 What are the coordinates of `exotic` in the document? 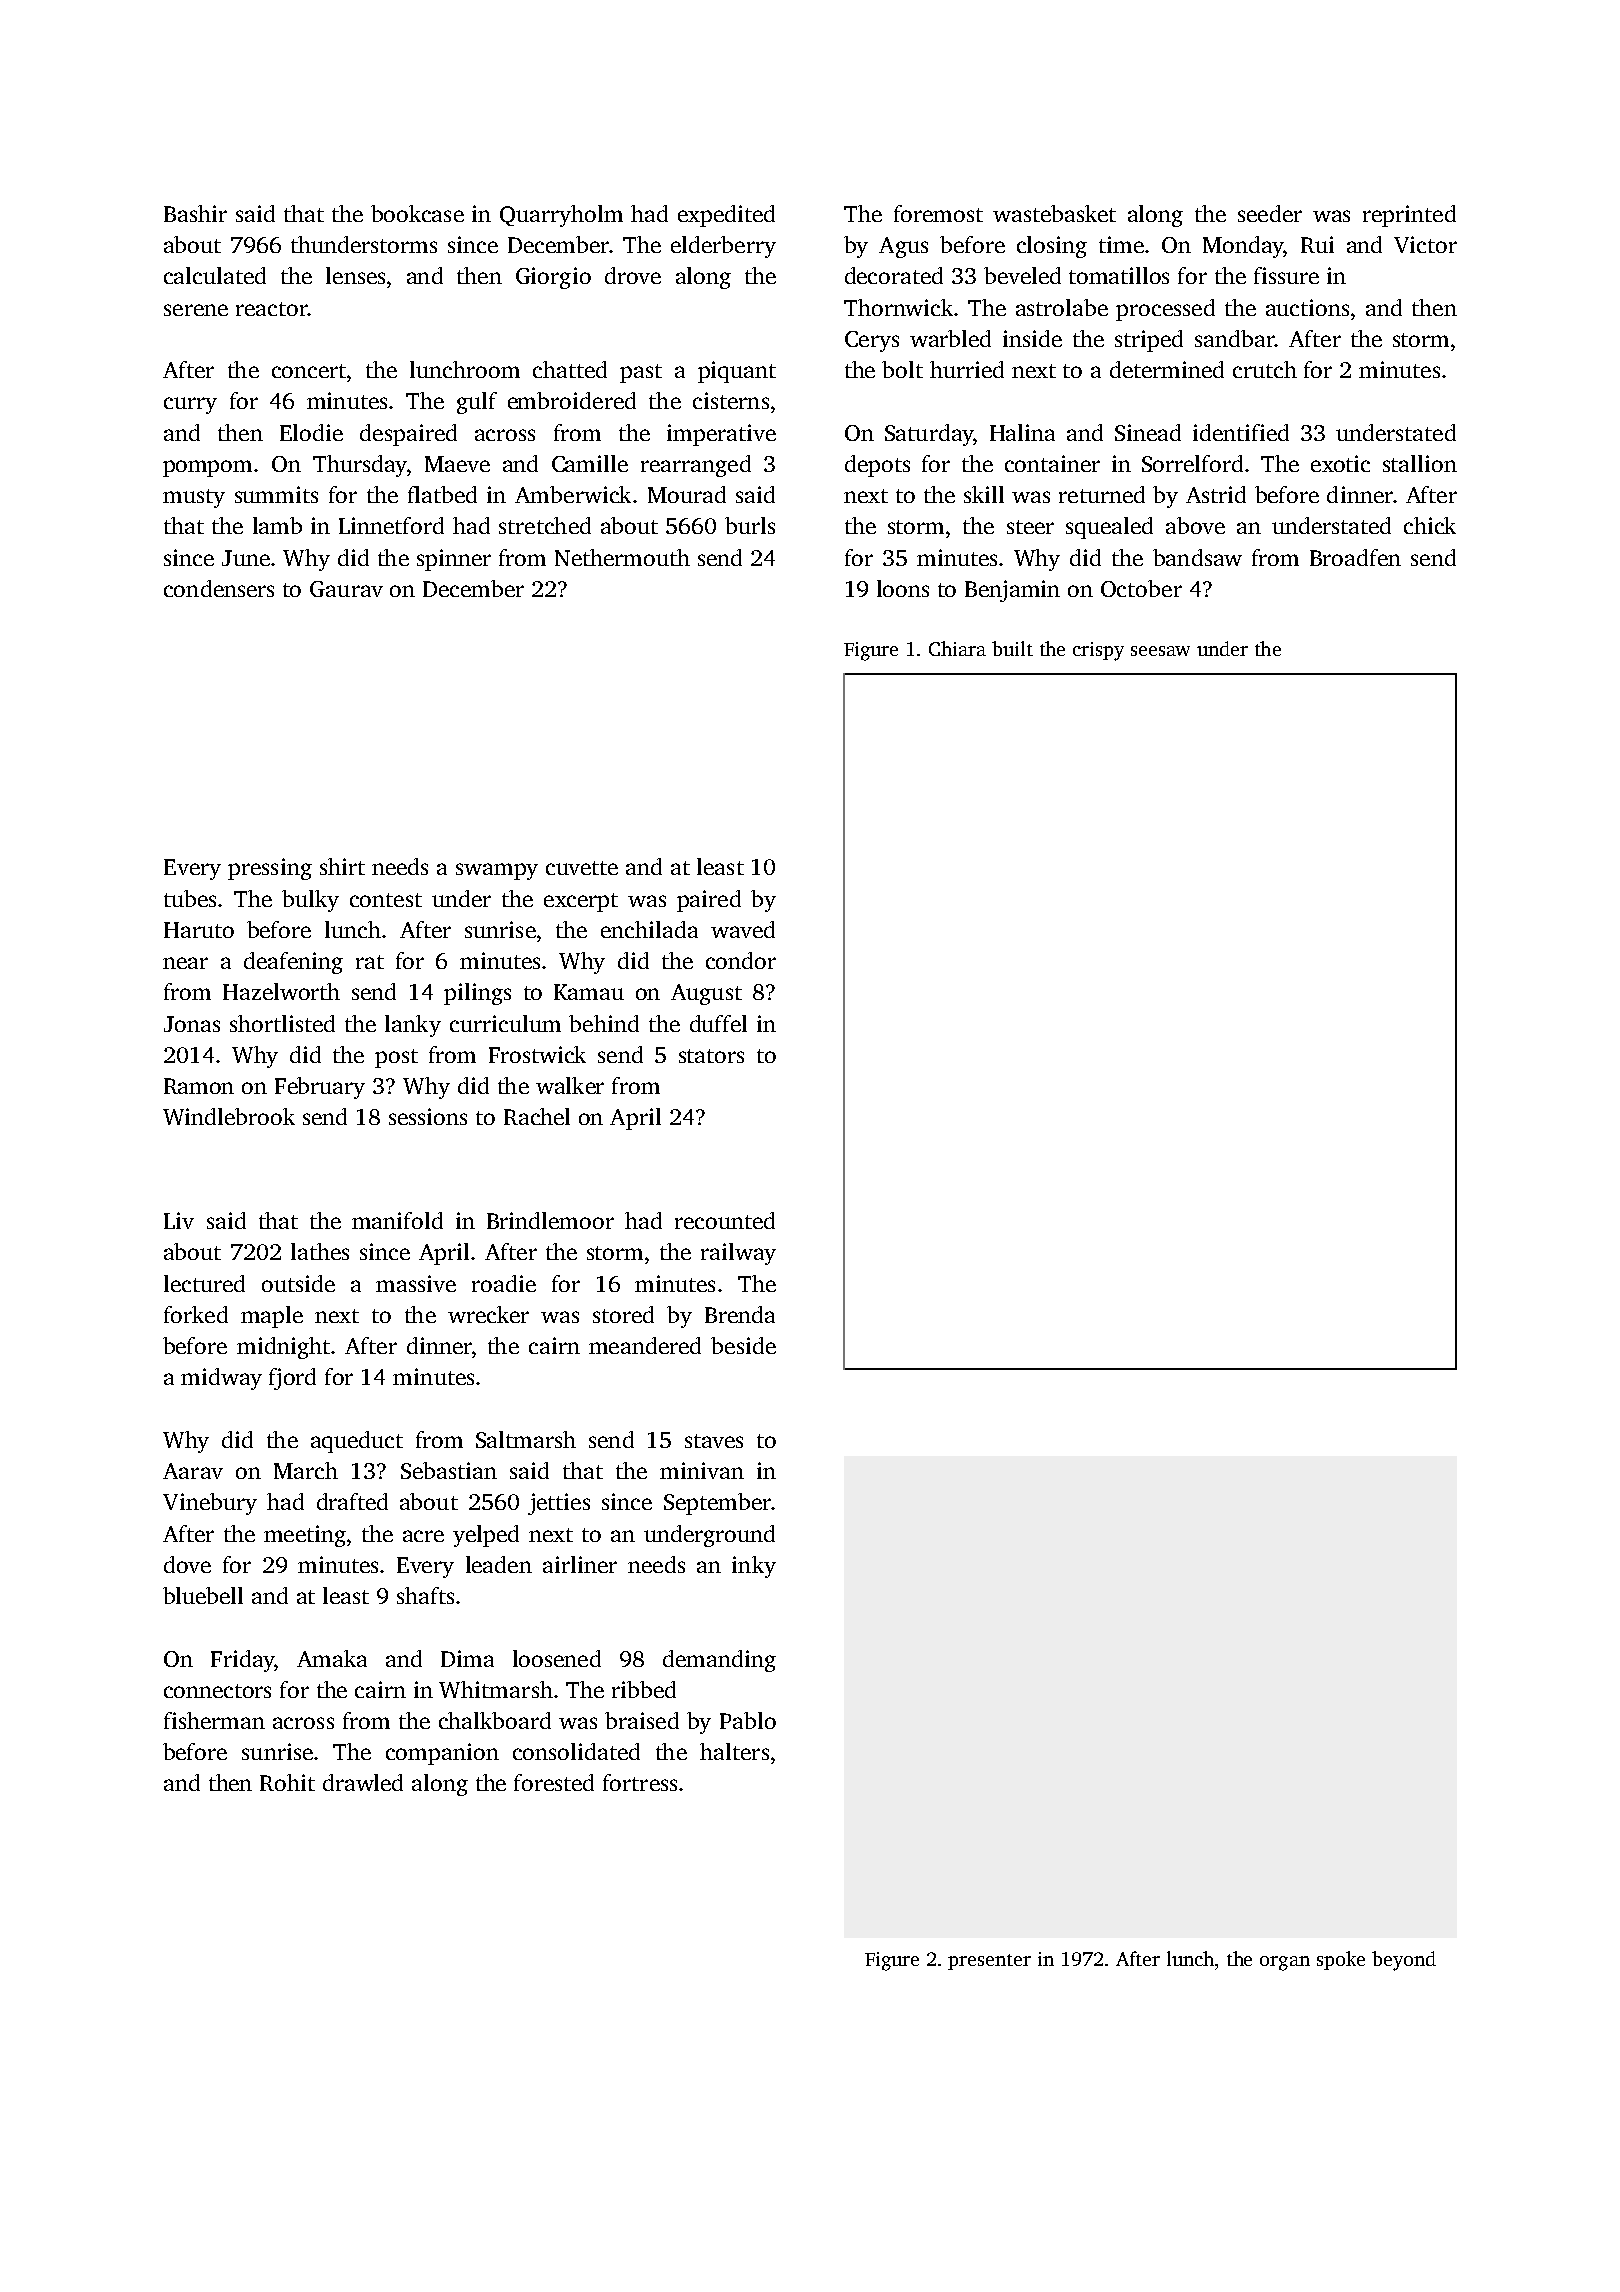 It's located at (1340, 463).
